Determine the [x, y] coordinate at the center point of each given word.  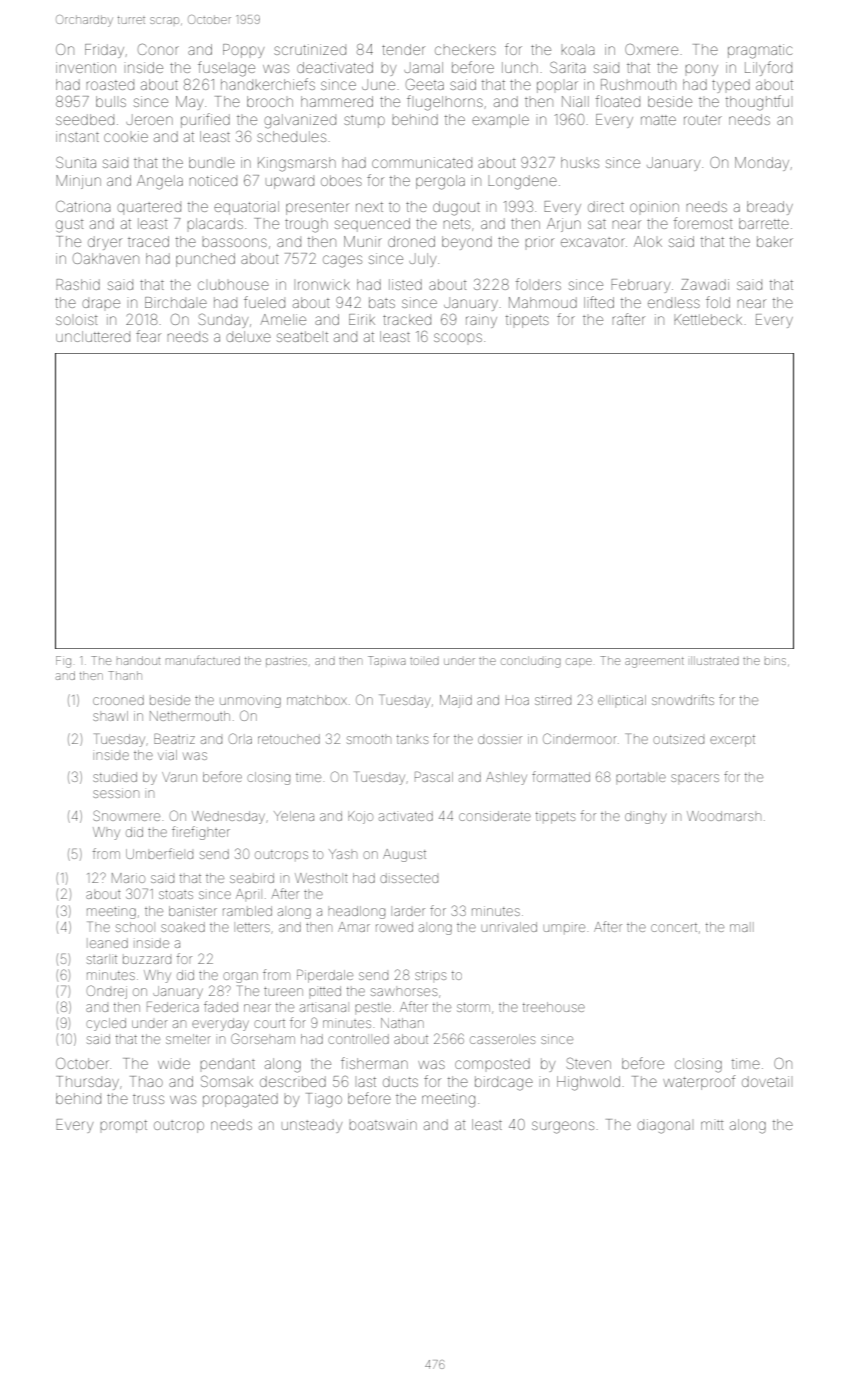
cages [342, 261]
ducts [400, 1081]
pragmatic [760, 51]
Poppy [243, 51]
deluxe [248, 336]
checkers [465, 49]
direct [606, 206]
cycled [106, 1024]
